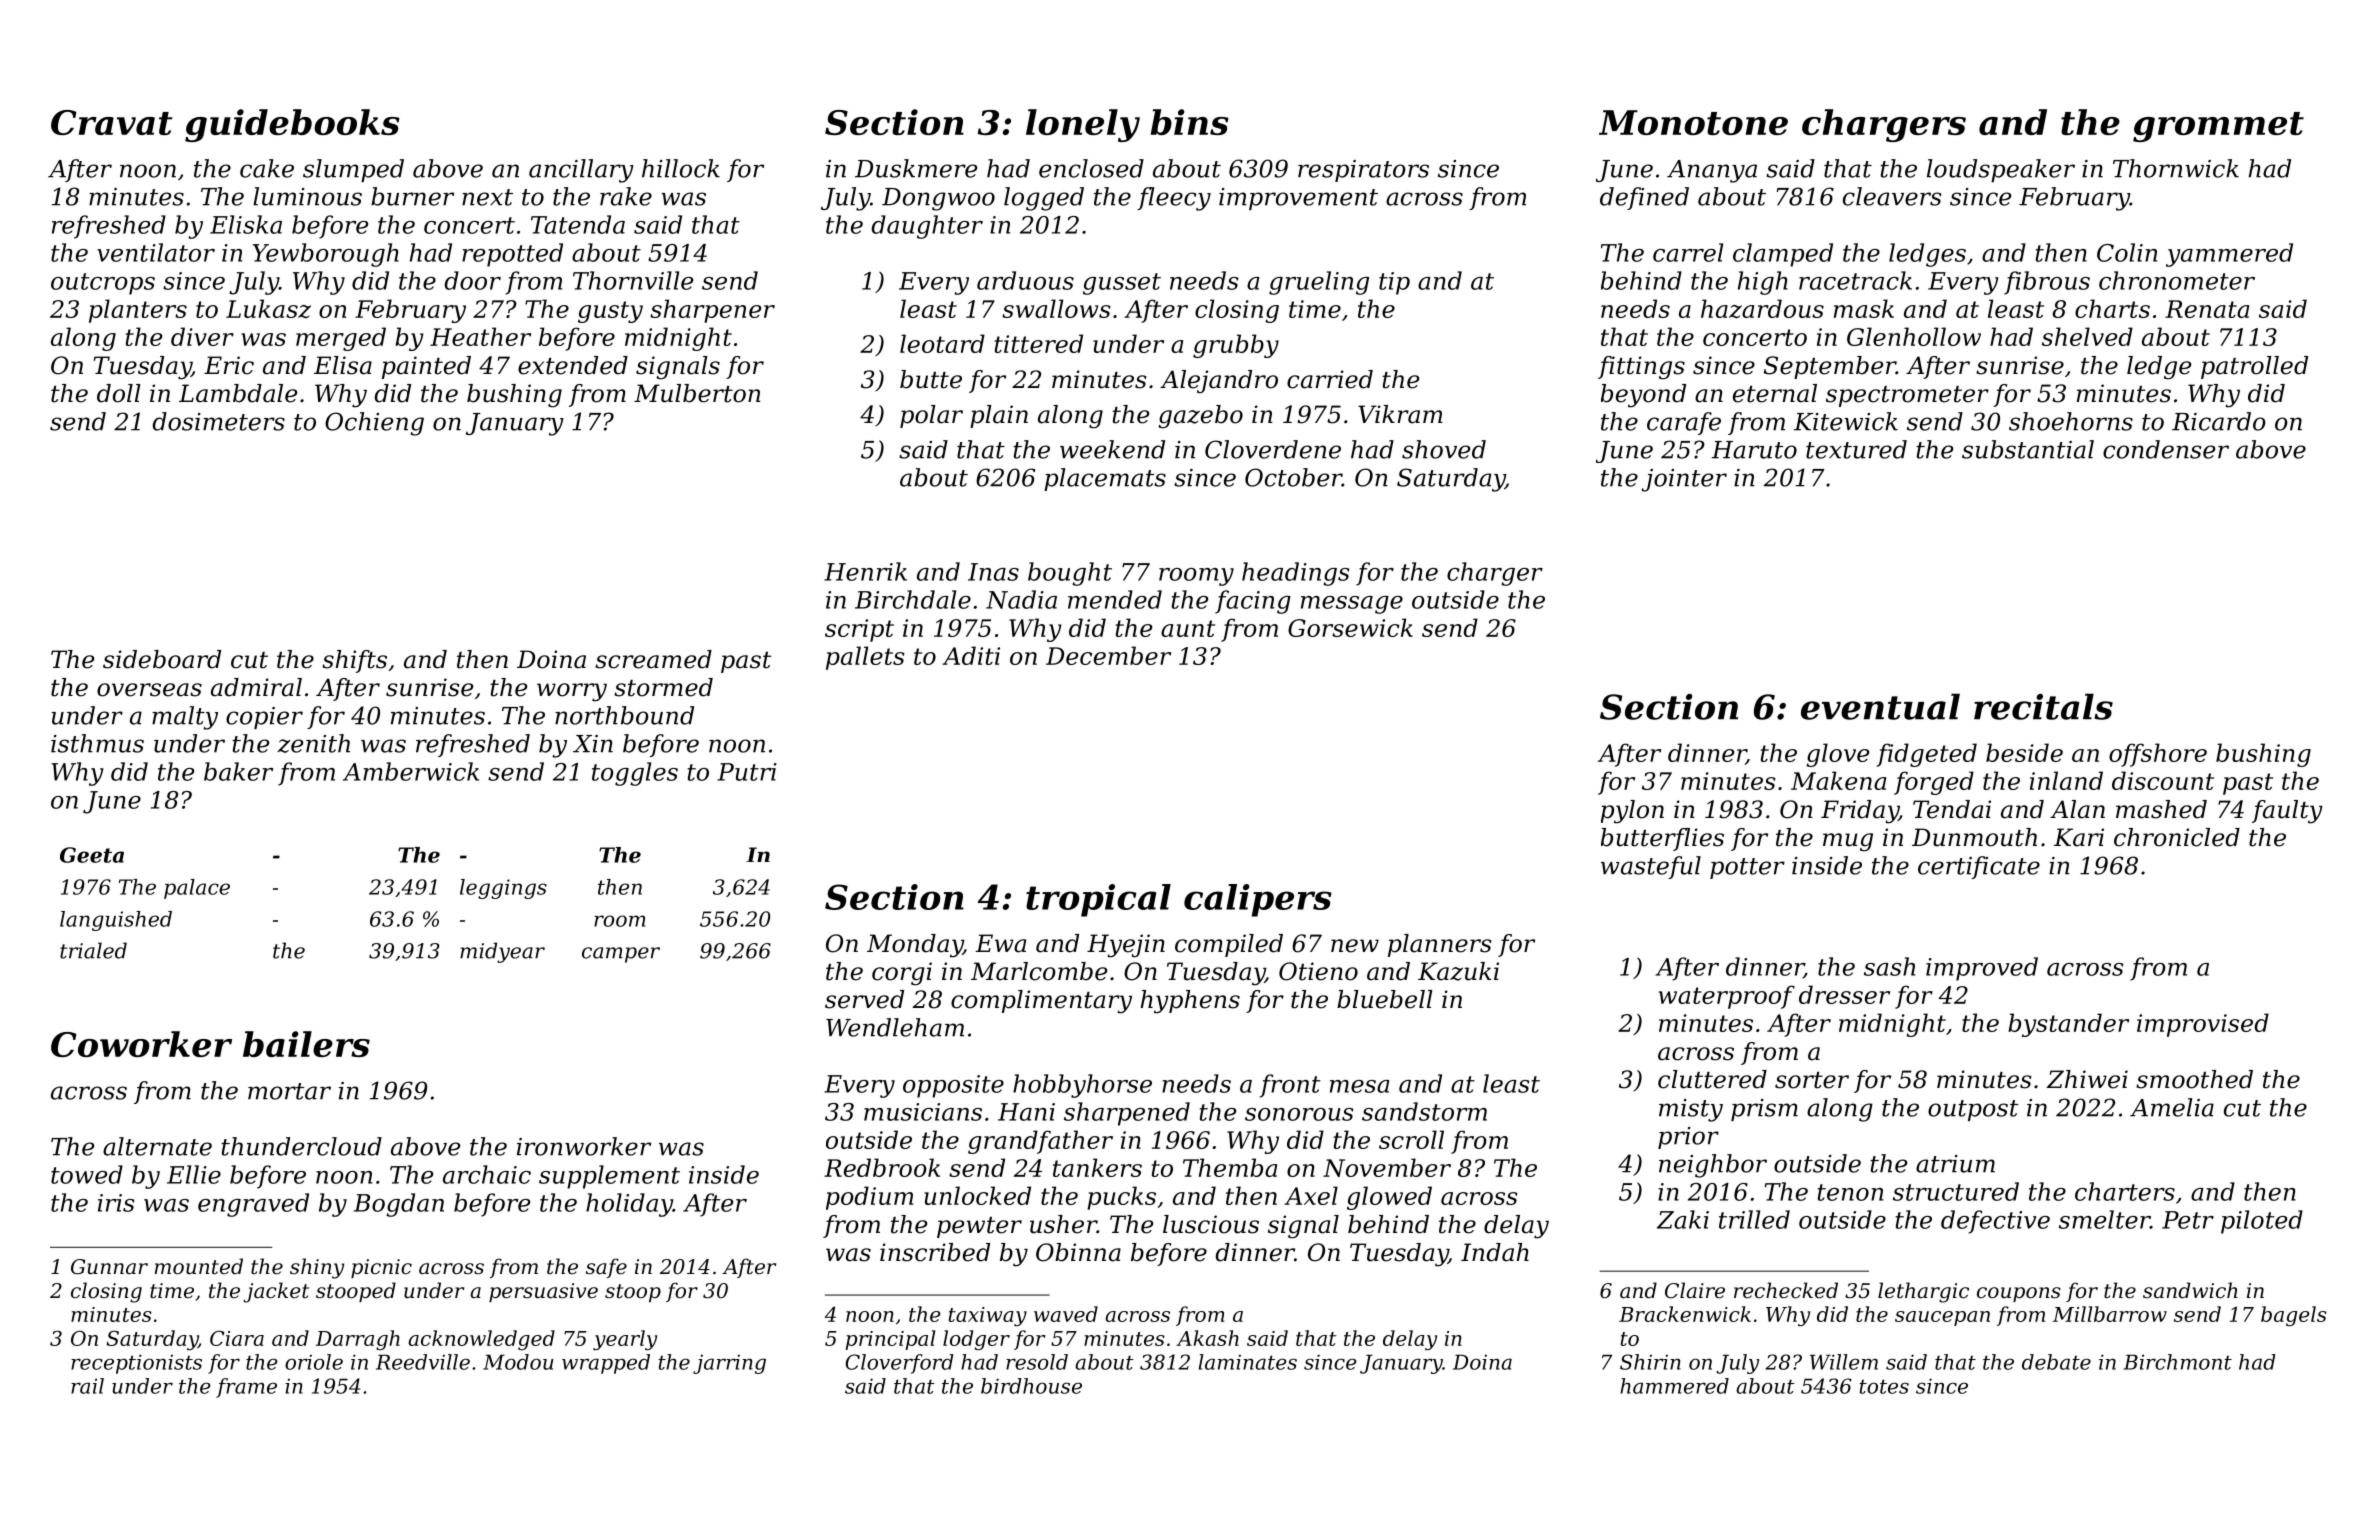  I want to click on recitals, so click(2043, 706).
